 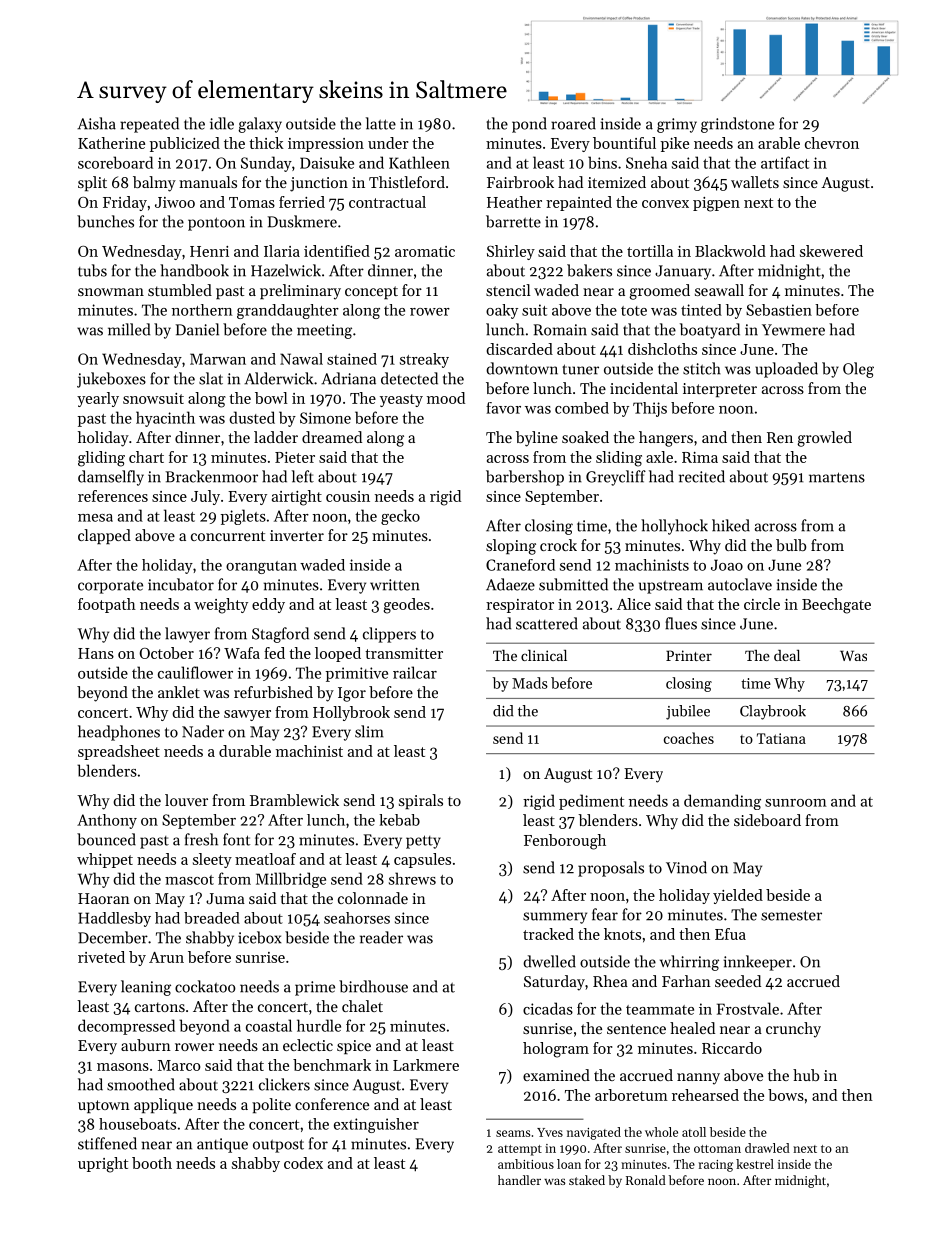 What do you see at coordinates (591, 802) in the document?
I see `pediment` at bounding box center [591, 802].
